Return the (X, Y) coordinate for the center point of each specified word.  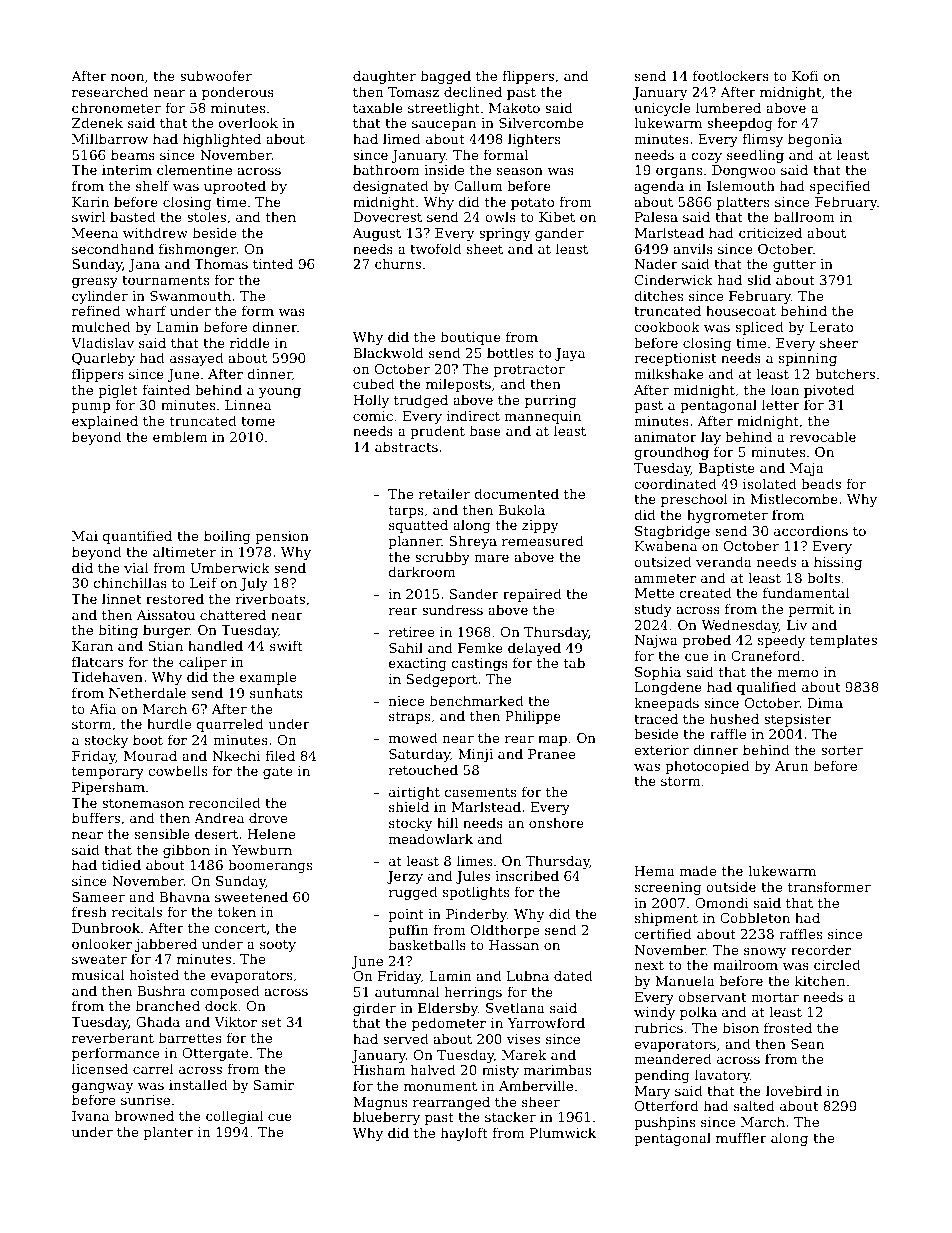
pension (282, 537)
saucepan (444, 126)
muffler (741, 1137)
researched (110, 91)
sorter (842, 750)
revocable (823, 436)
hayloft (464, 1134)
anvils (693, 248)
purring (550, 401)
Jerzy (405, 877)
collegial (234, 1117)
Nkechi (236, 755)
